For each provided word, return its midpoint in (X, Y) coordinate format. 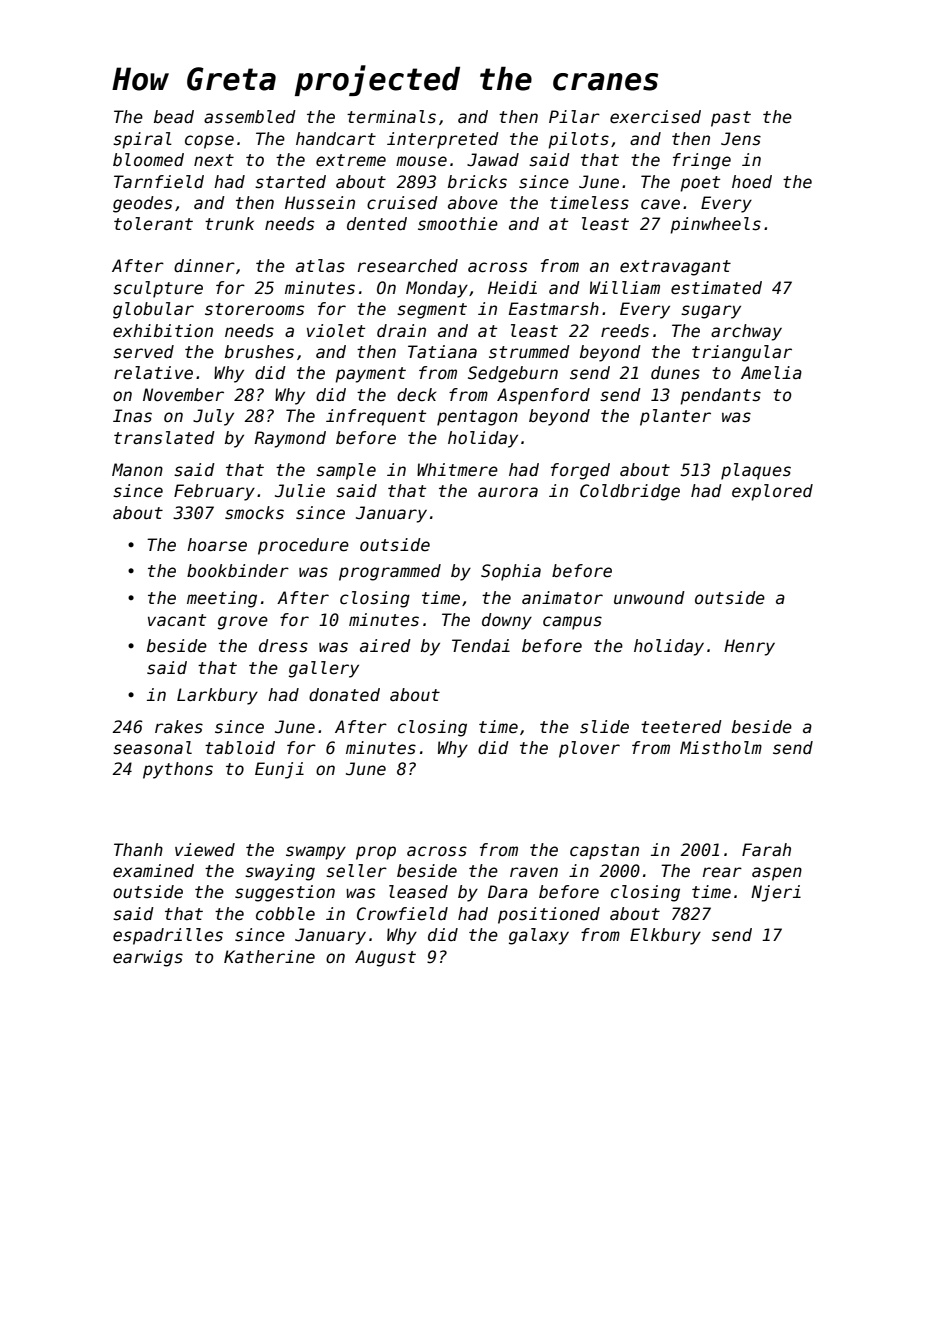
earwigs (148, 958)
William (625, 288)
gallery (324, 669)
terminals (391, 117)
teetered (681, 727)
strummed (529, 352)
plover (589, 749)
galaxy (539, 936)
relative (153, 373)
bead (174, 117)
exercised (655, 117)
